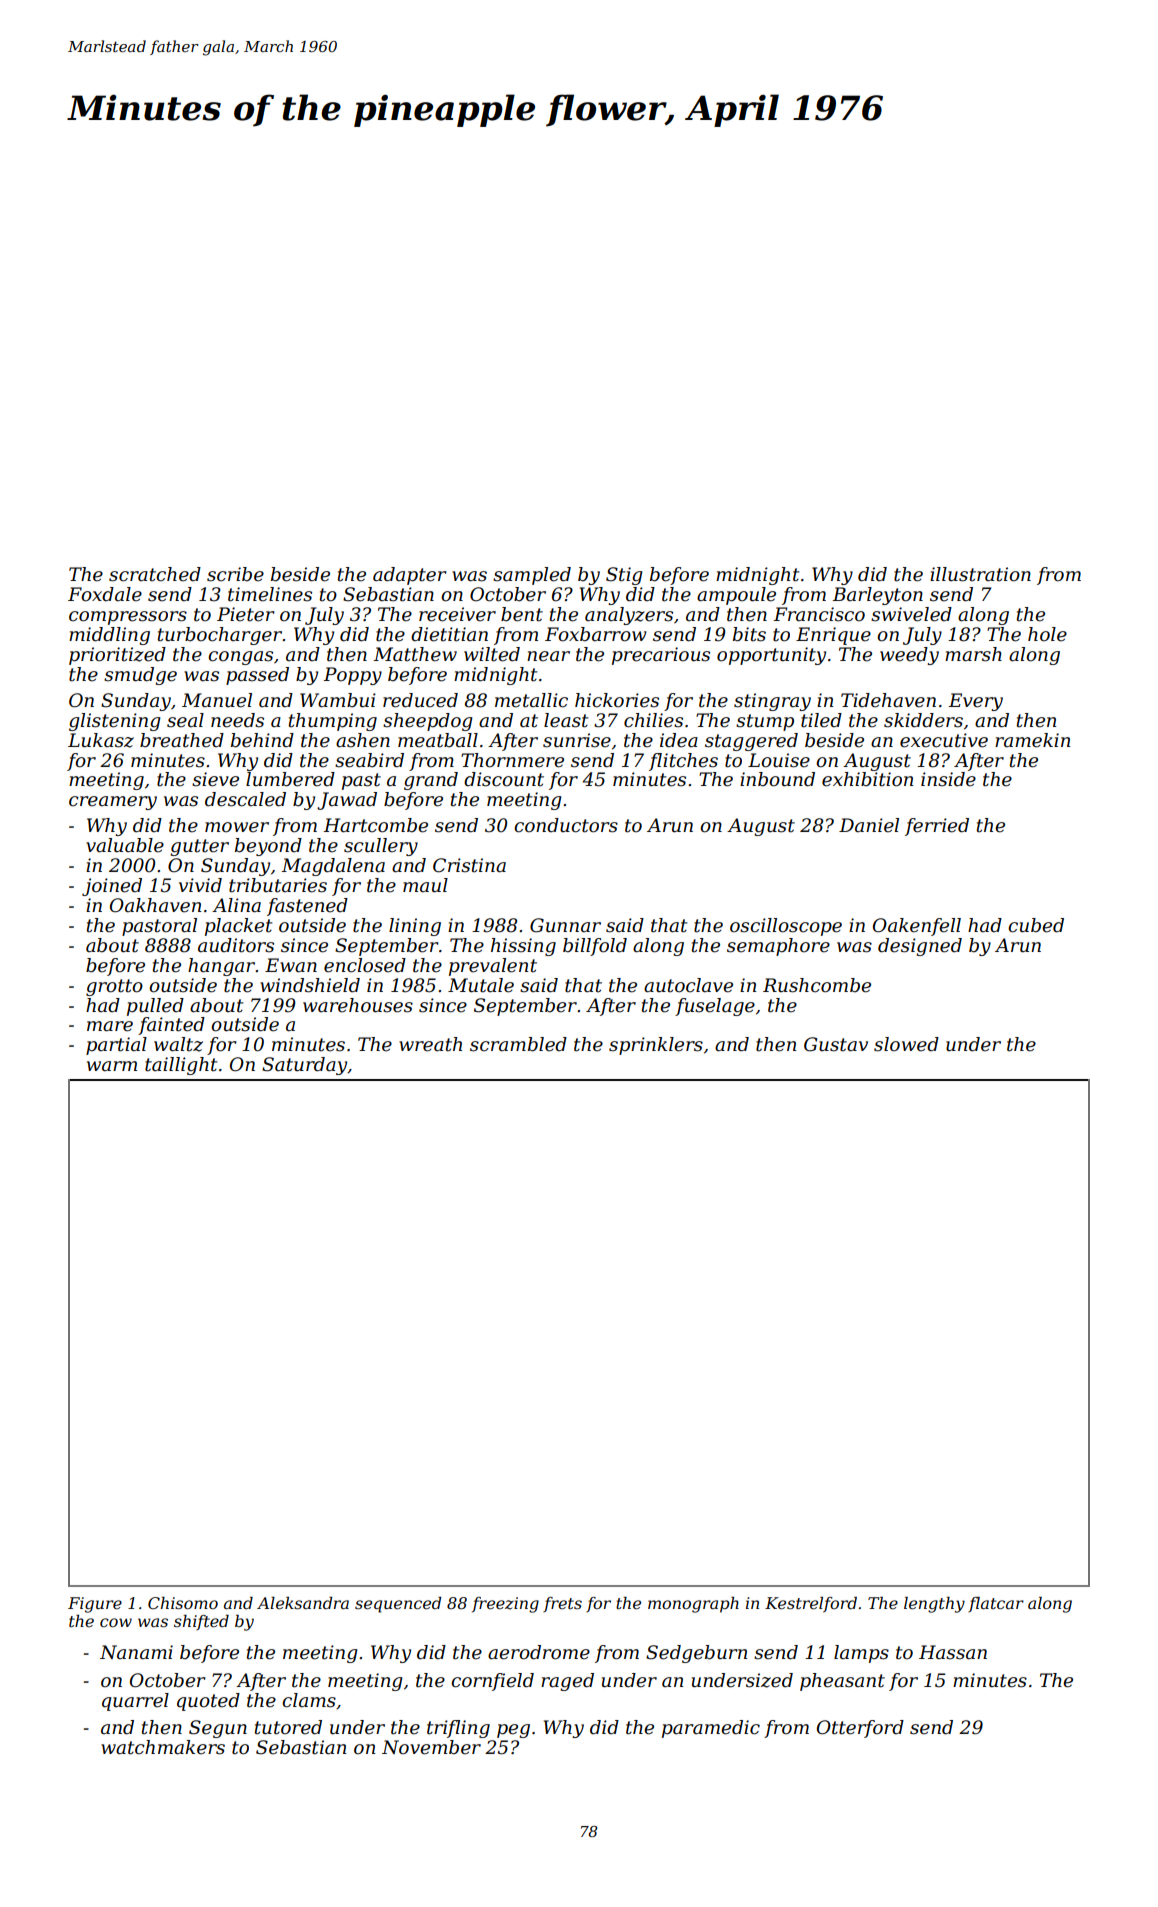  Describe the element at coordinates (715, 1007) in the screenshot. I see `fuselage` at that location.
